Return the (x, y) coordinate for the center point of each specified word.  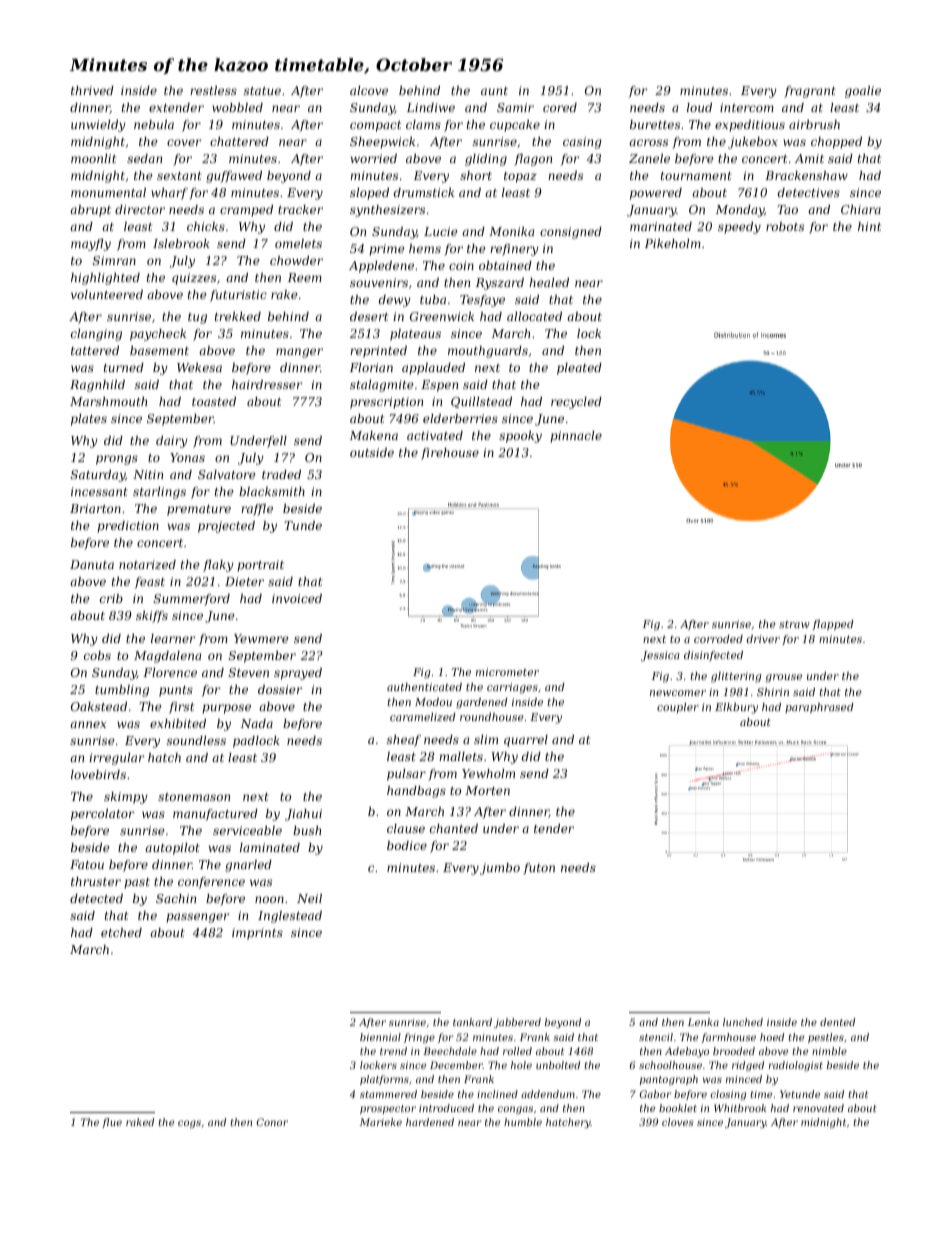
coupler (678, 708)
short (476, 175)
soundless (196, 740)
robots (785, 226)
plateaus (415, 335)
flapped (833, 625)
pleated (579, 369)
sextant (179, 176)
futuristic (238, 296)
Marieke (381, 1122)
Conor (272, 1122)
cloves (678, 1122)
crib (111, 598)
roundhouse (492, 717)
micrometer (507, 672)
